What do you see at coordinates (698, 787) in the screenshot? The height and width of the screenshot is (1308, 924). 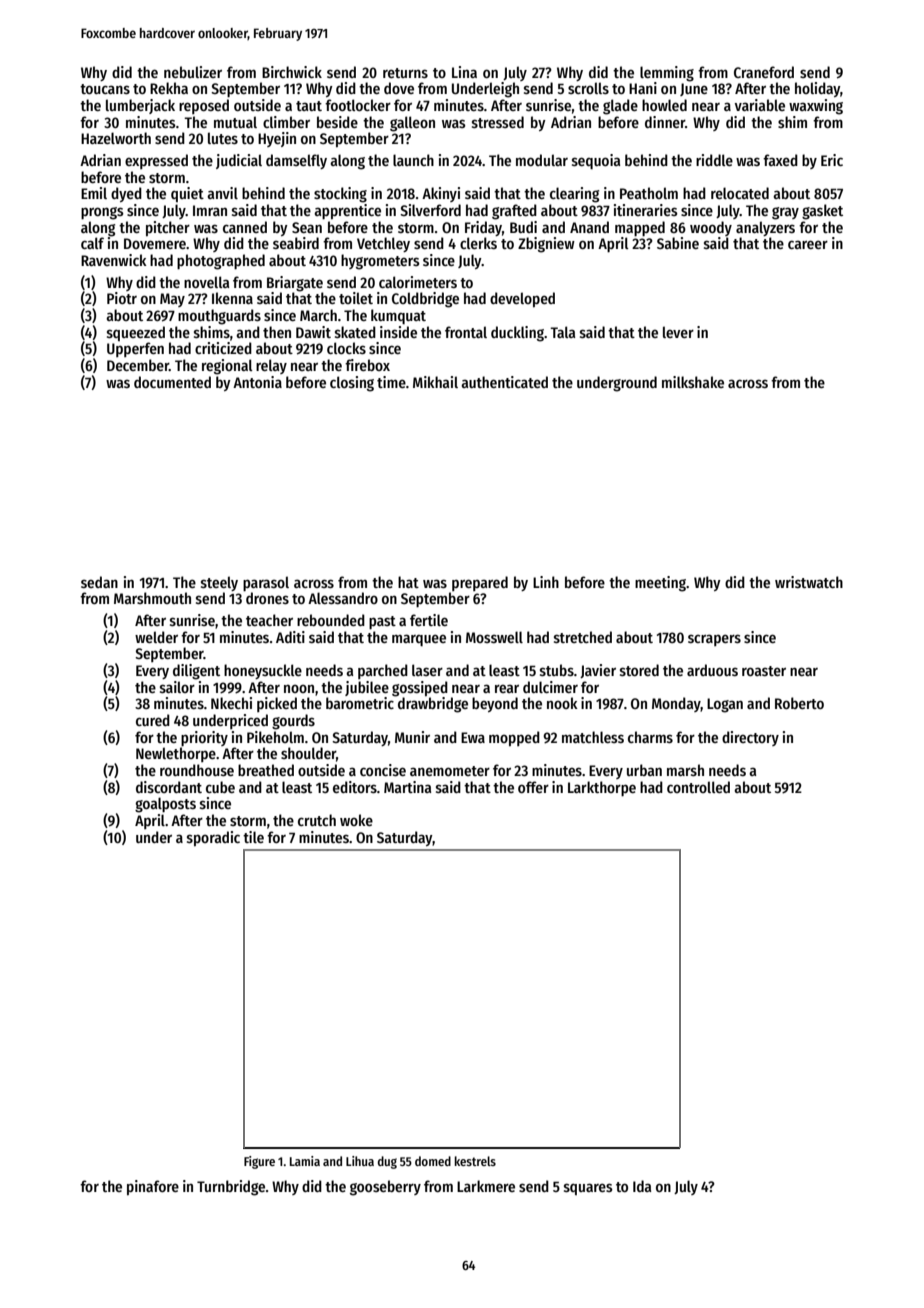 I see `controlled` at bounding box center [698, 787].
